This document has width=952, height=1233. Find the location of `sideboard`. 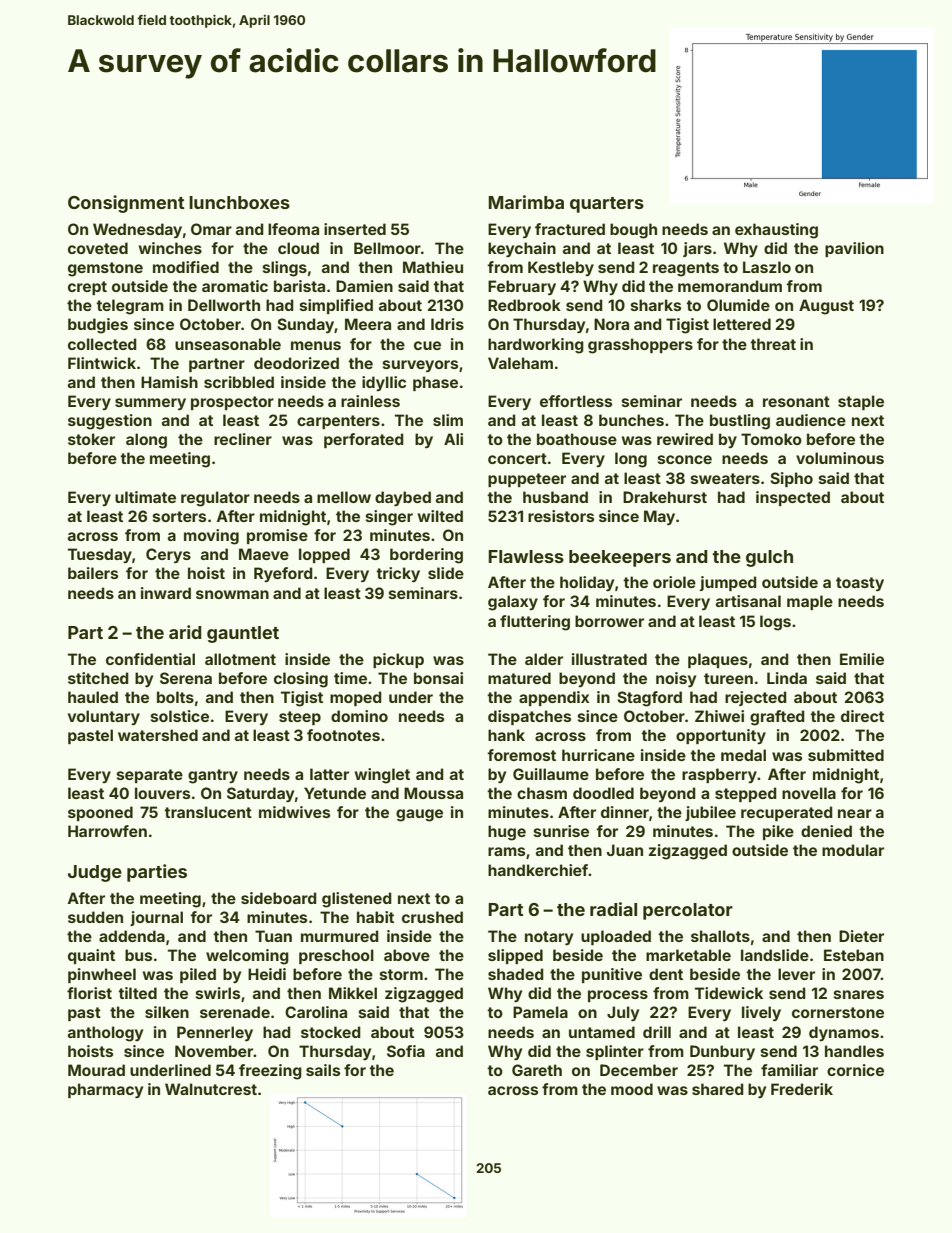

sideboard is located at coordinates (279, 898).
